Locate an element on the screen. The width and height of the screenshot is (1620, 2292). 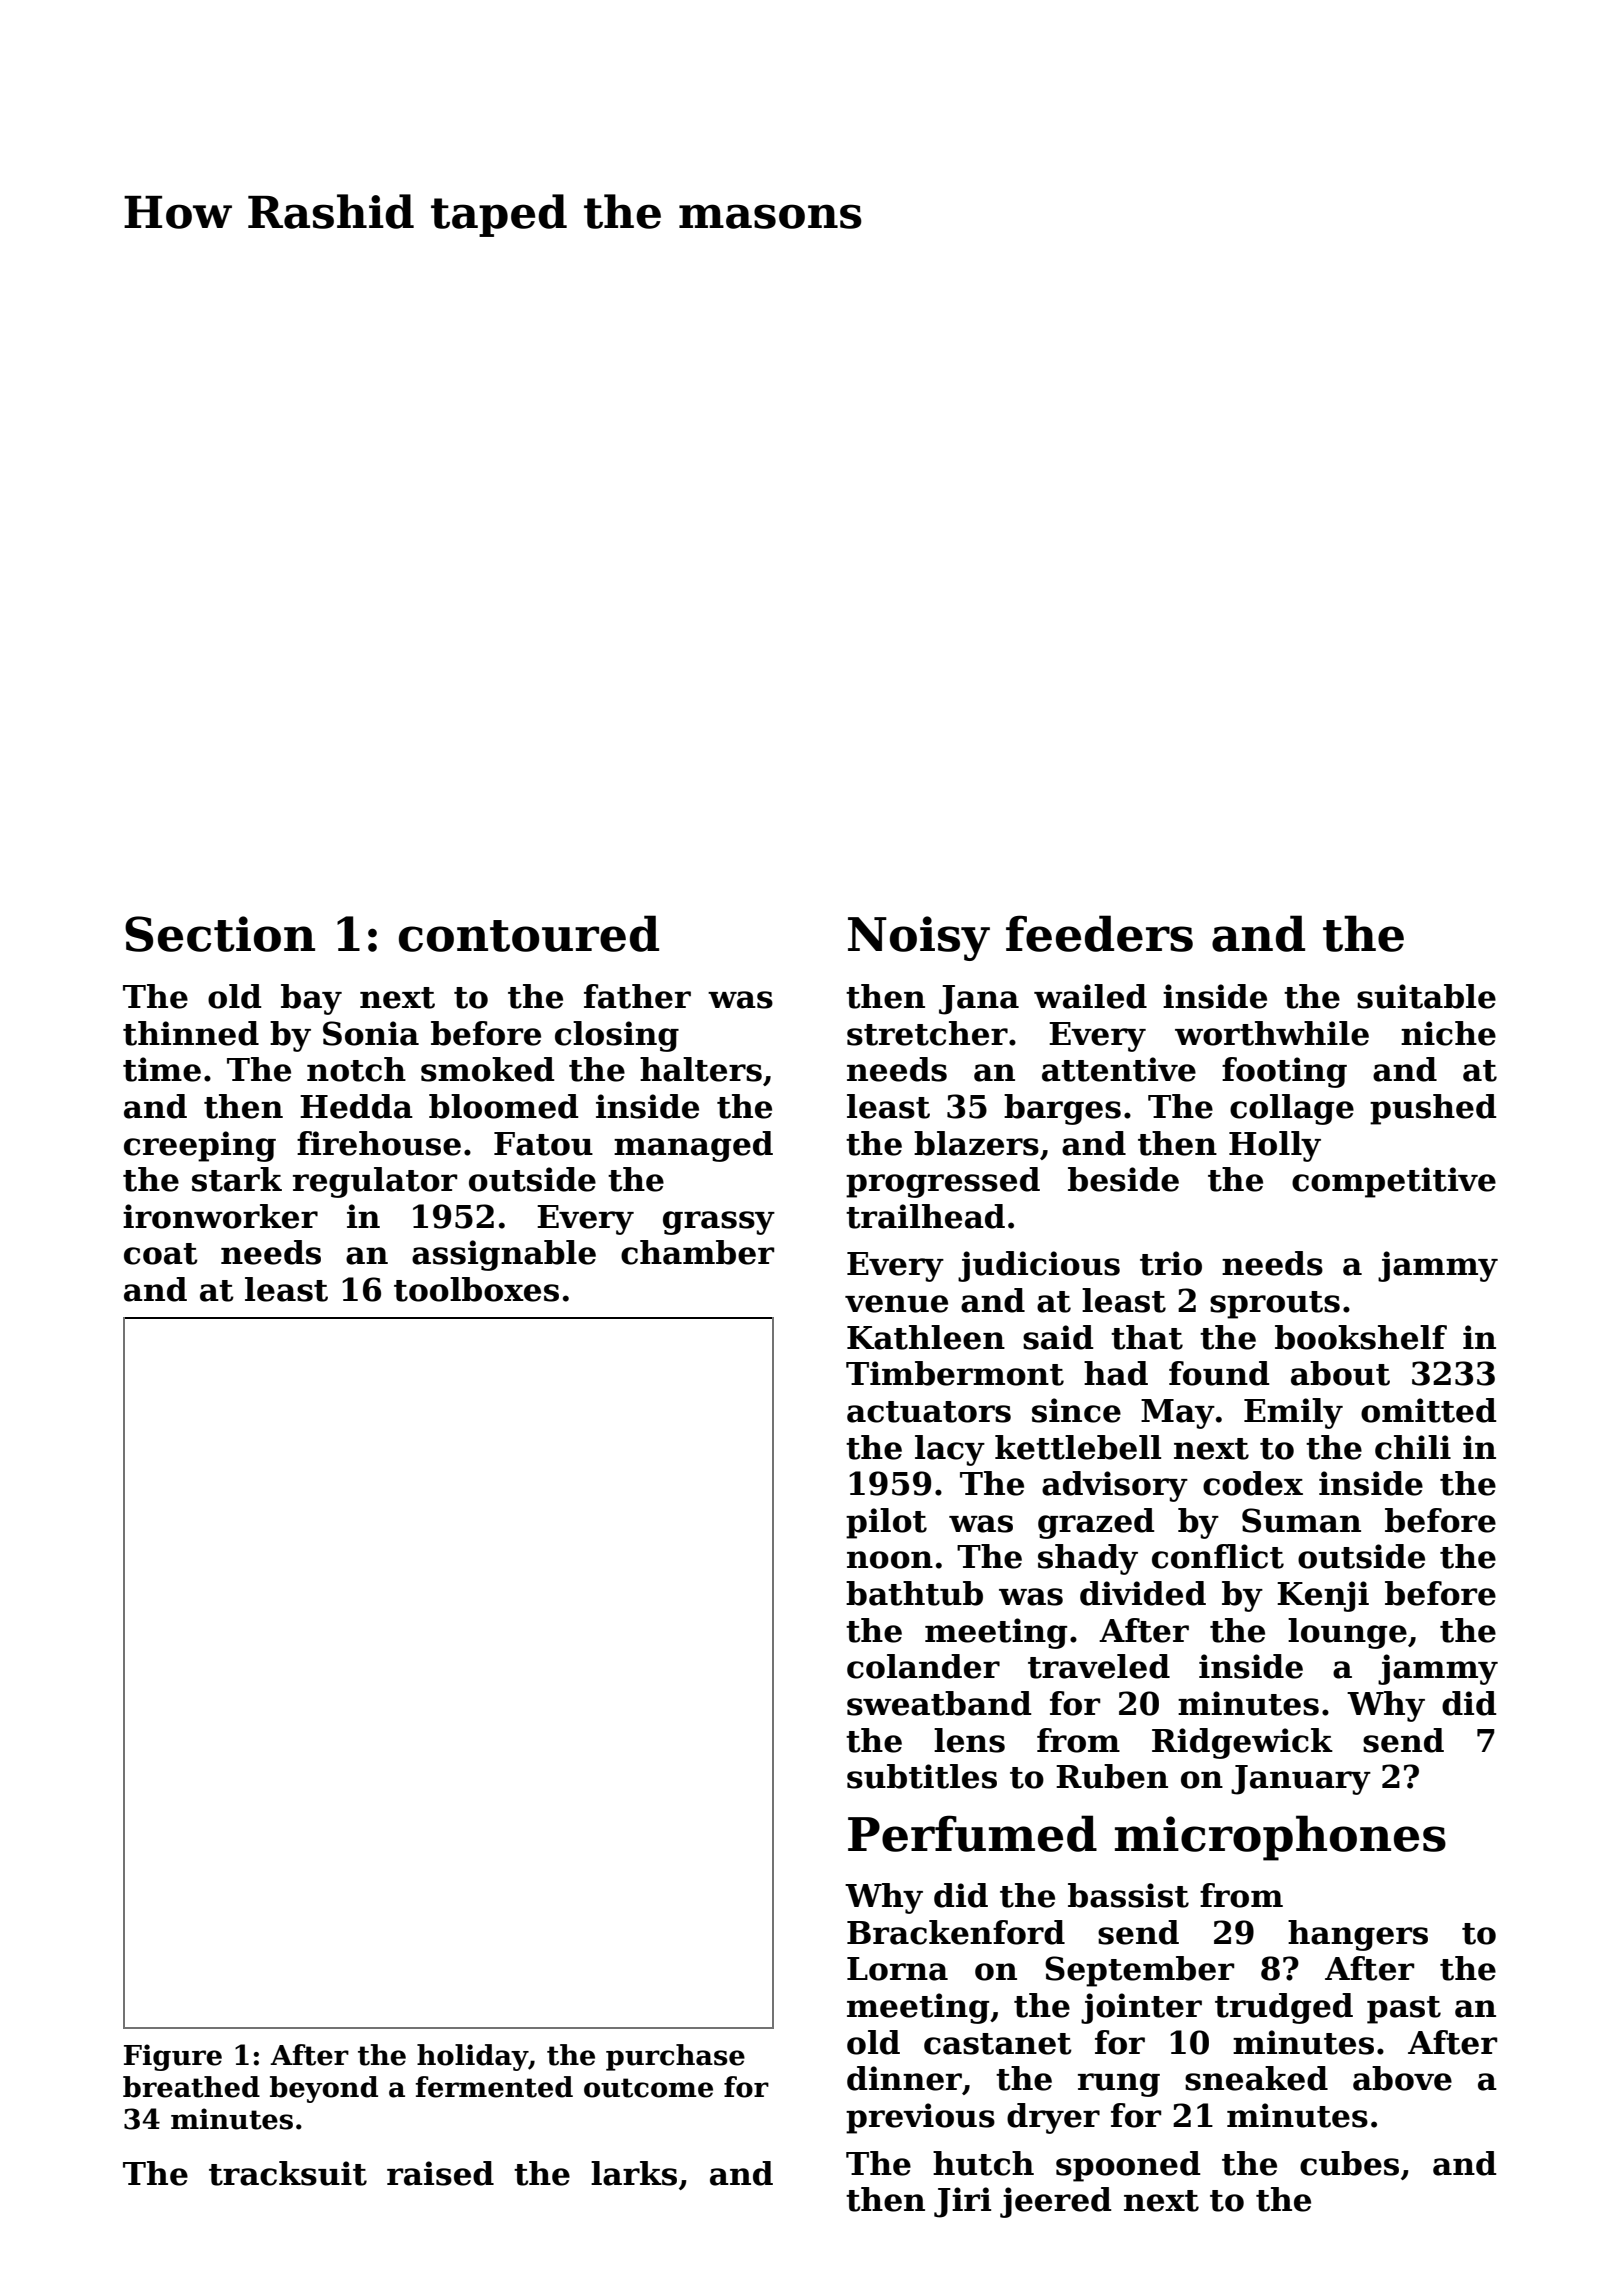
feeders is located at coordinates (1099, 933).
